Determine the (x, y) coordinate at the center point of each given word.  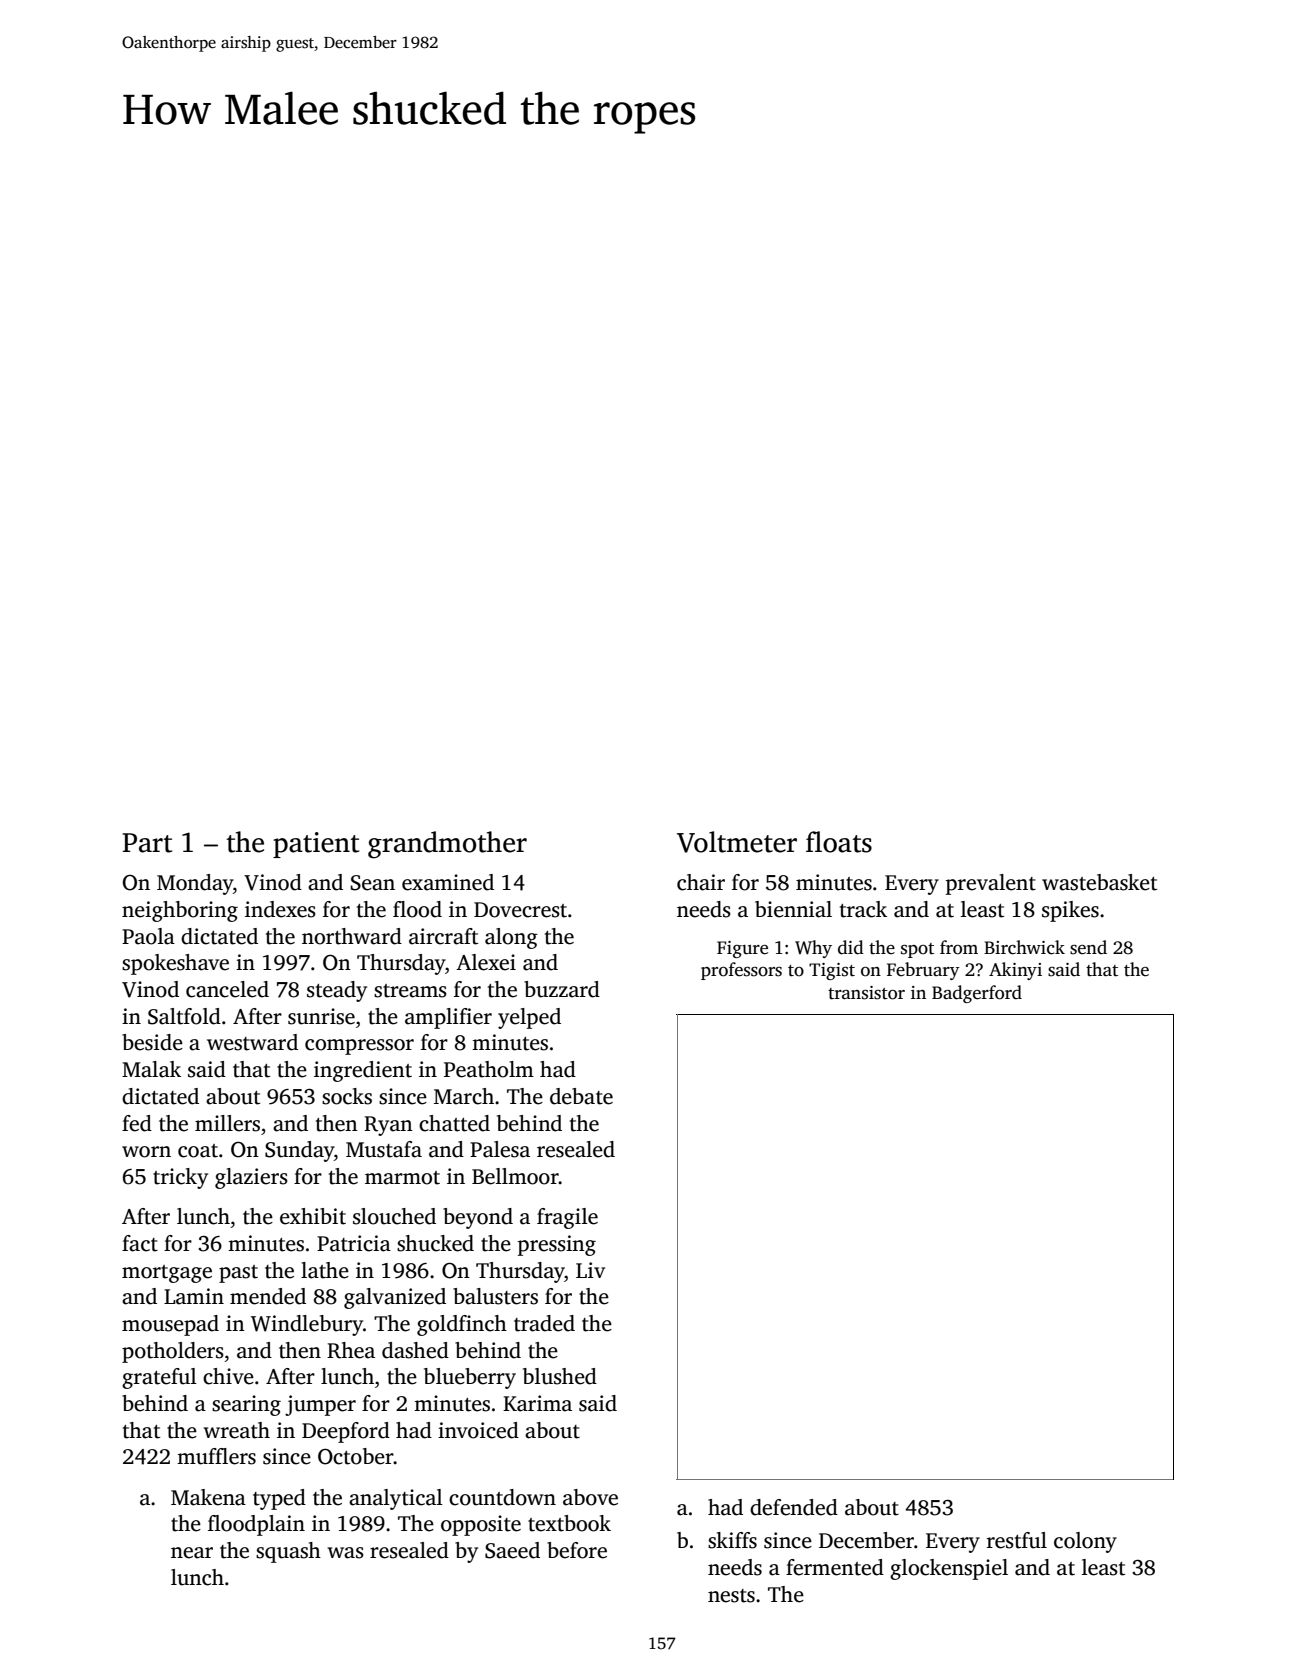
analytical (396, 1499)
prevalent (991, 884)
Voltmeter (737, 842)
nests (731, 1596)
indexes (280, 909)
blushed (560, 1376)
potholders (173, 1352)
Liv (590, 1270)
